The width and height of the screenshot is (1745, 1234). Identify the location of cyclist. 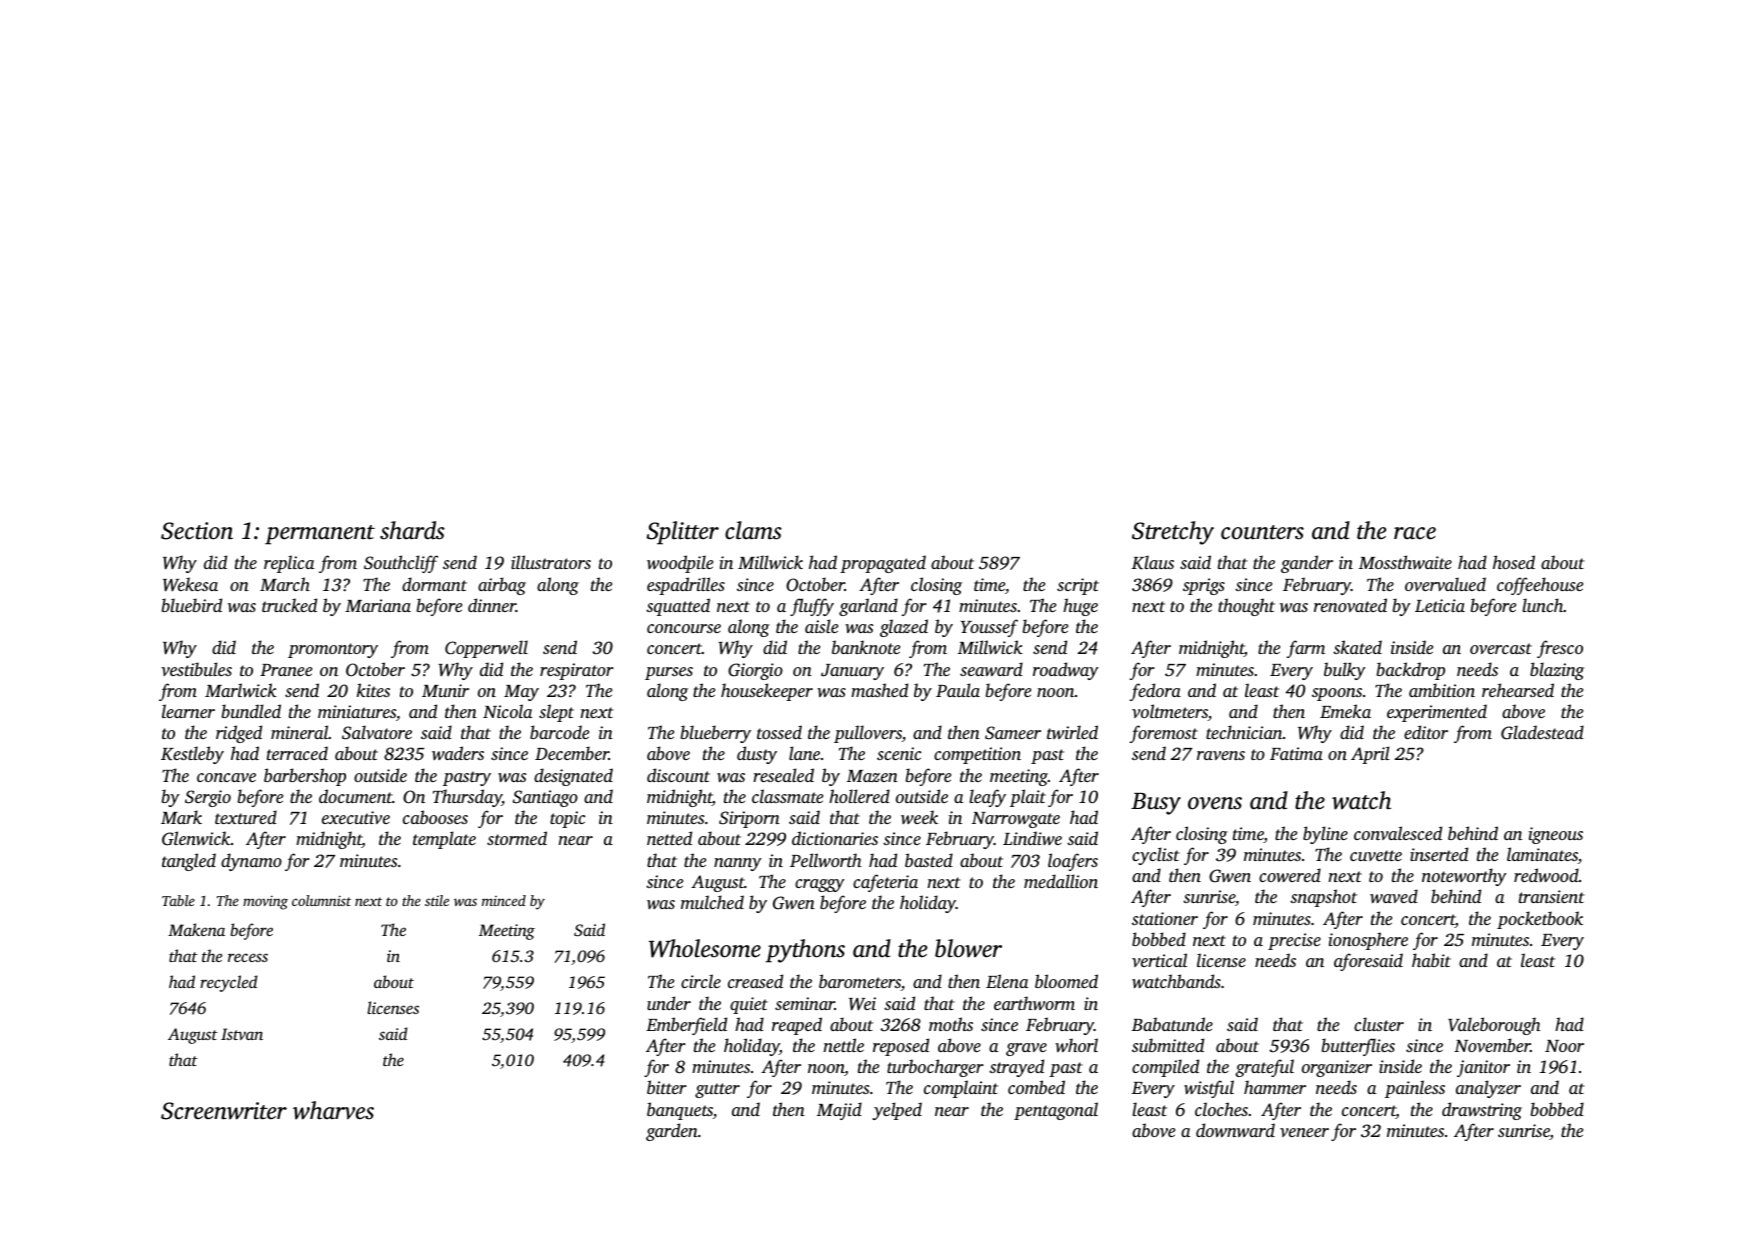
(1156, 856).
